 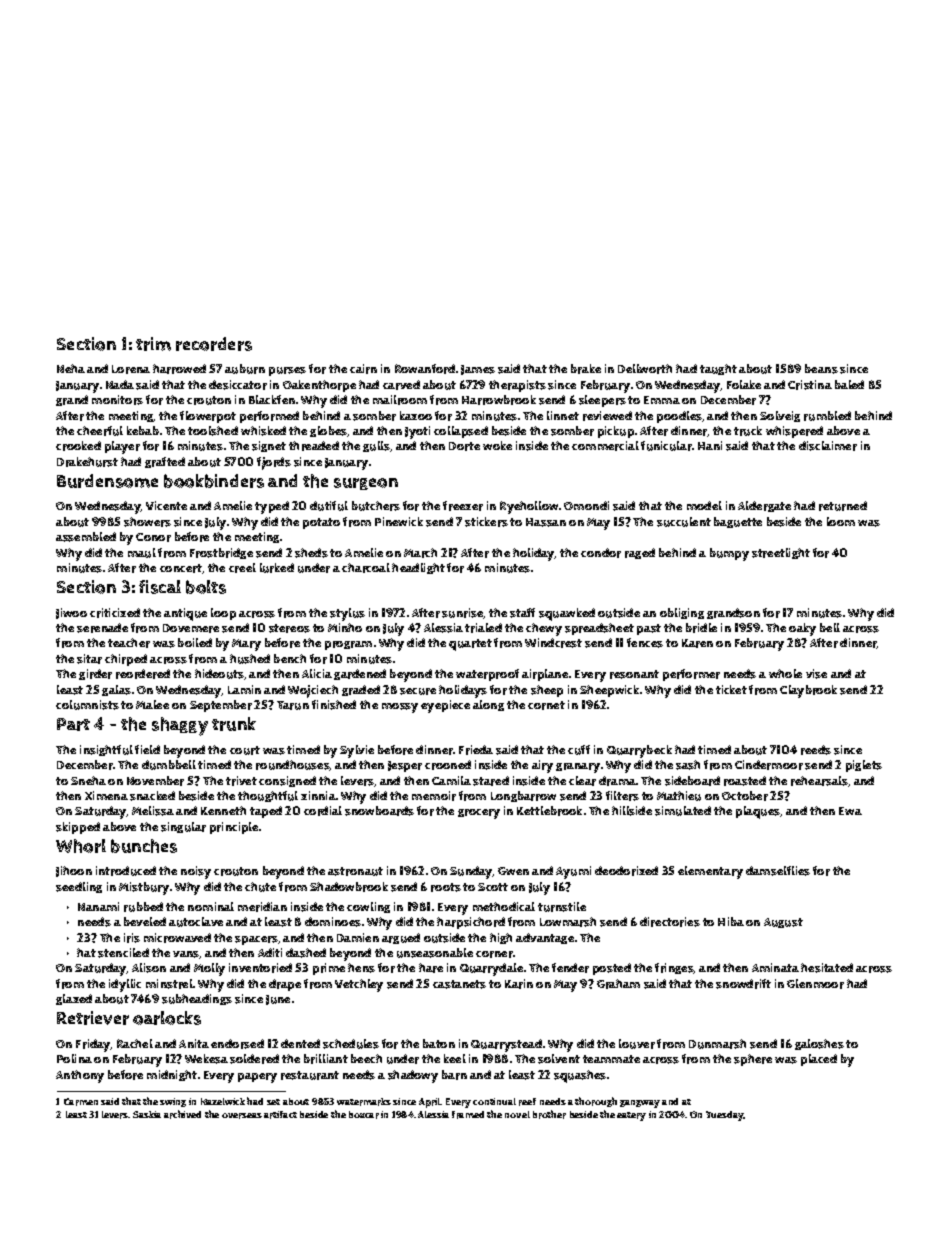 What do you see at coordinates (626, 871) in the screenshot?
I see `deodorized` at bounding box center [626, 871].
